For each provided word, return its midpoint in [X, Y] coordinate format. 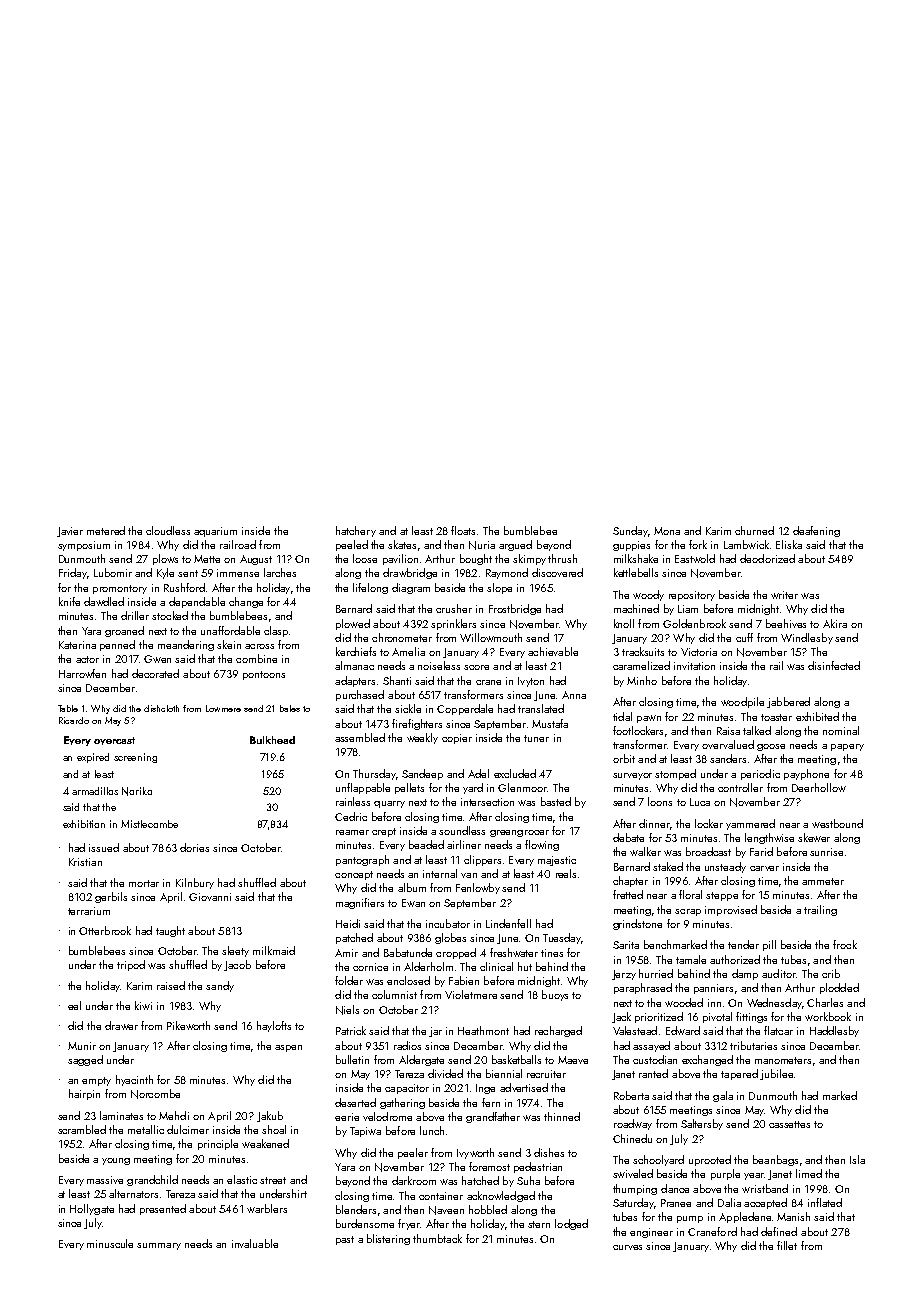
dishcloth [161, 708]
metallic [146, 1129]
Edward [683, 1030]
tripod [131, 965]
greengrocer [519, 833]
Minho [642, 680]
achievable [553, 651]
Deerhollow [819, 787]
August [256, 560]
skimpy [529, 559]
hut [525, 966]
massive [105, 1180]
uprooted [710, 1160]
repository [692, 596]
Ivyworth [475, 1153]
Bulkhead [272, 740]
